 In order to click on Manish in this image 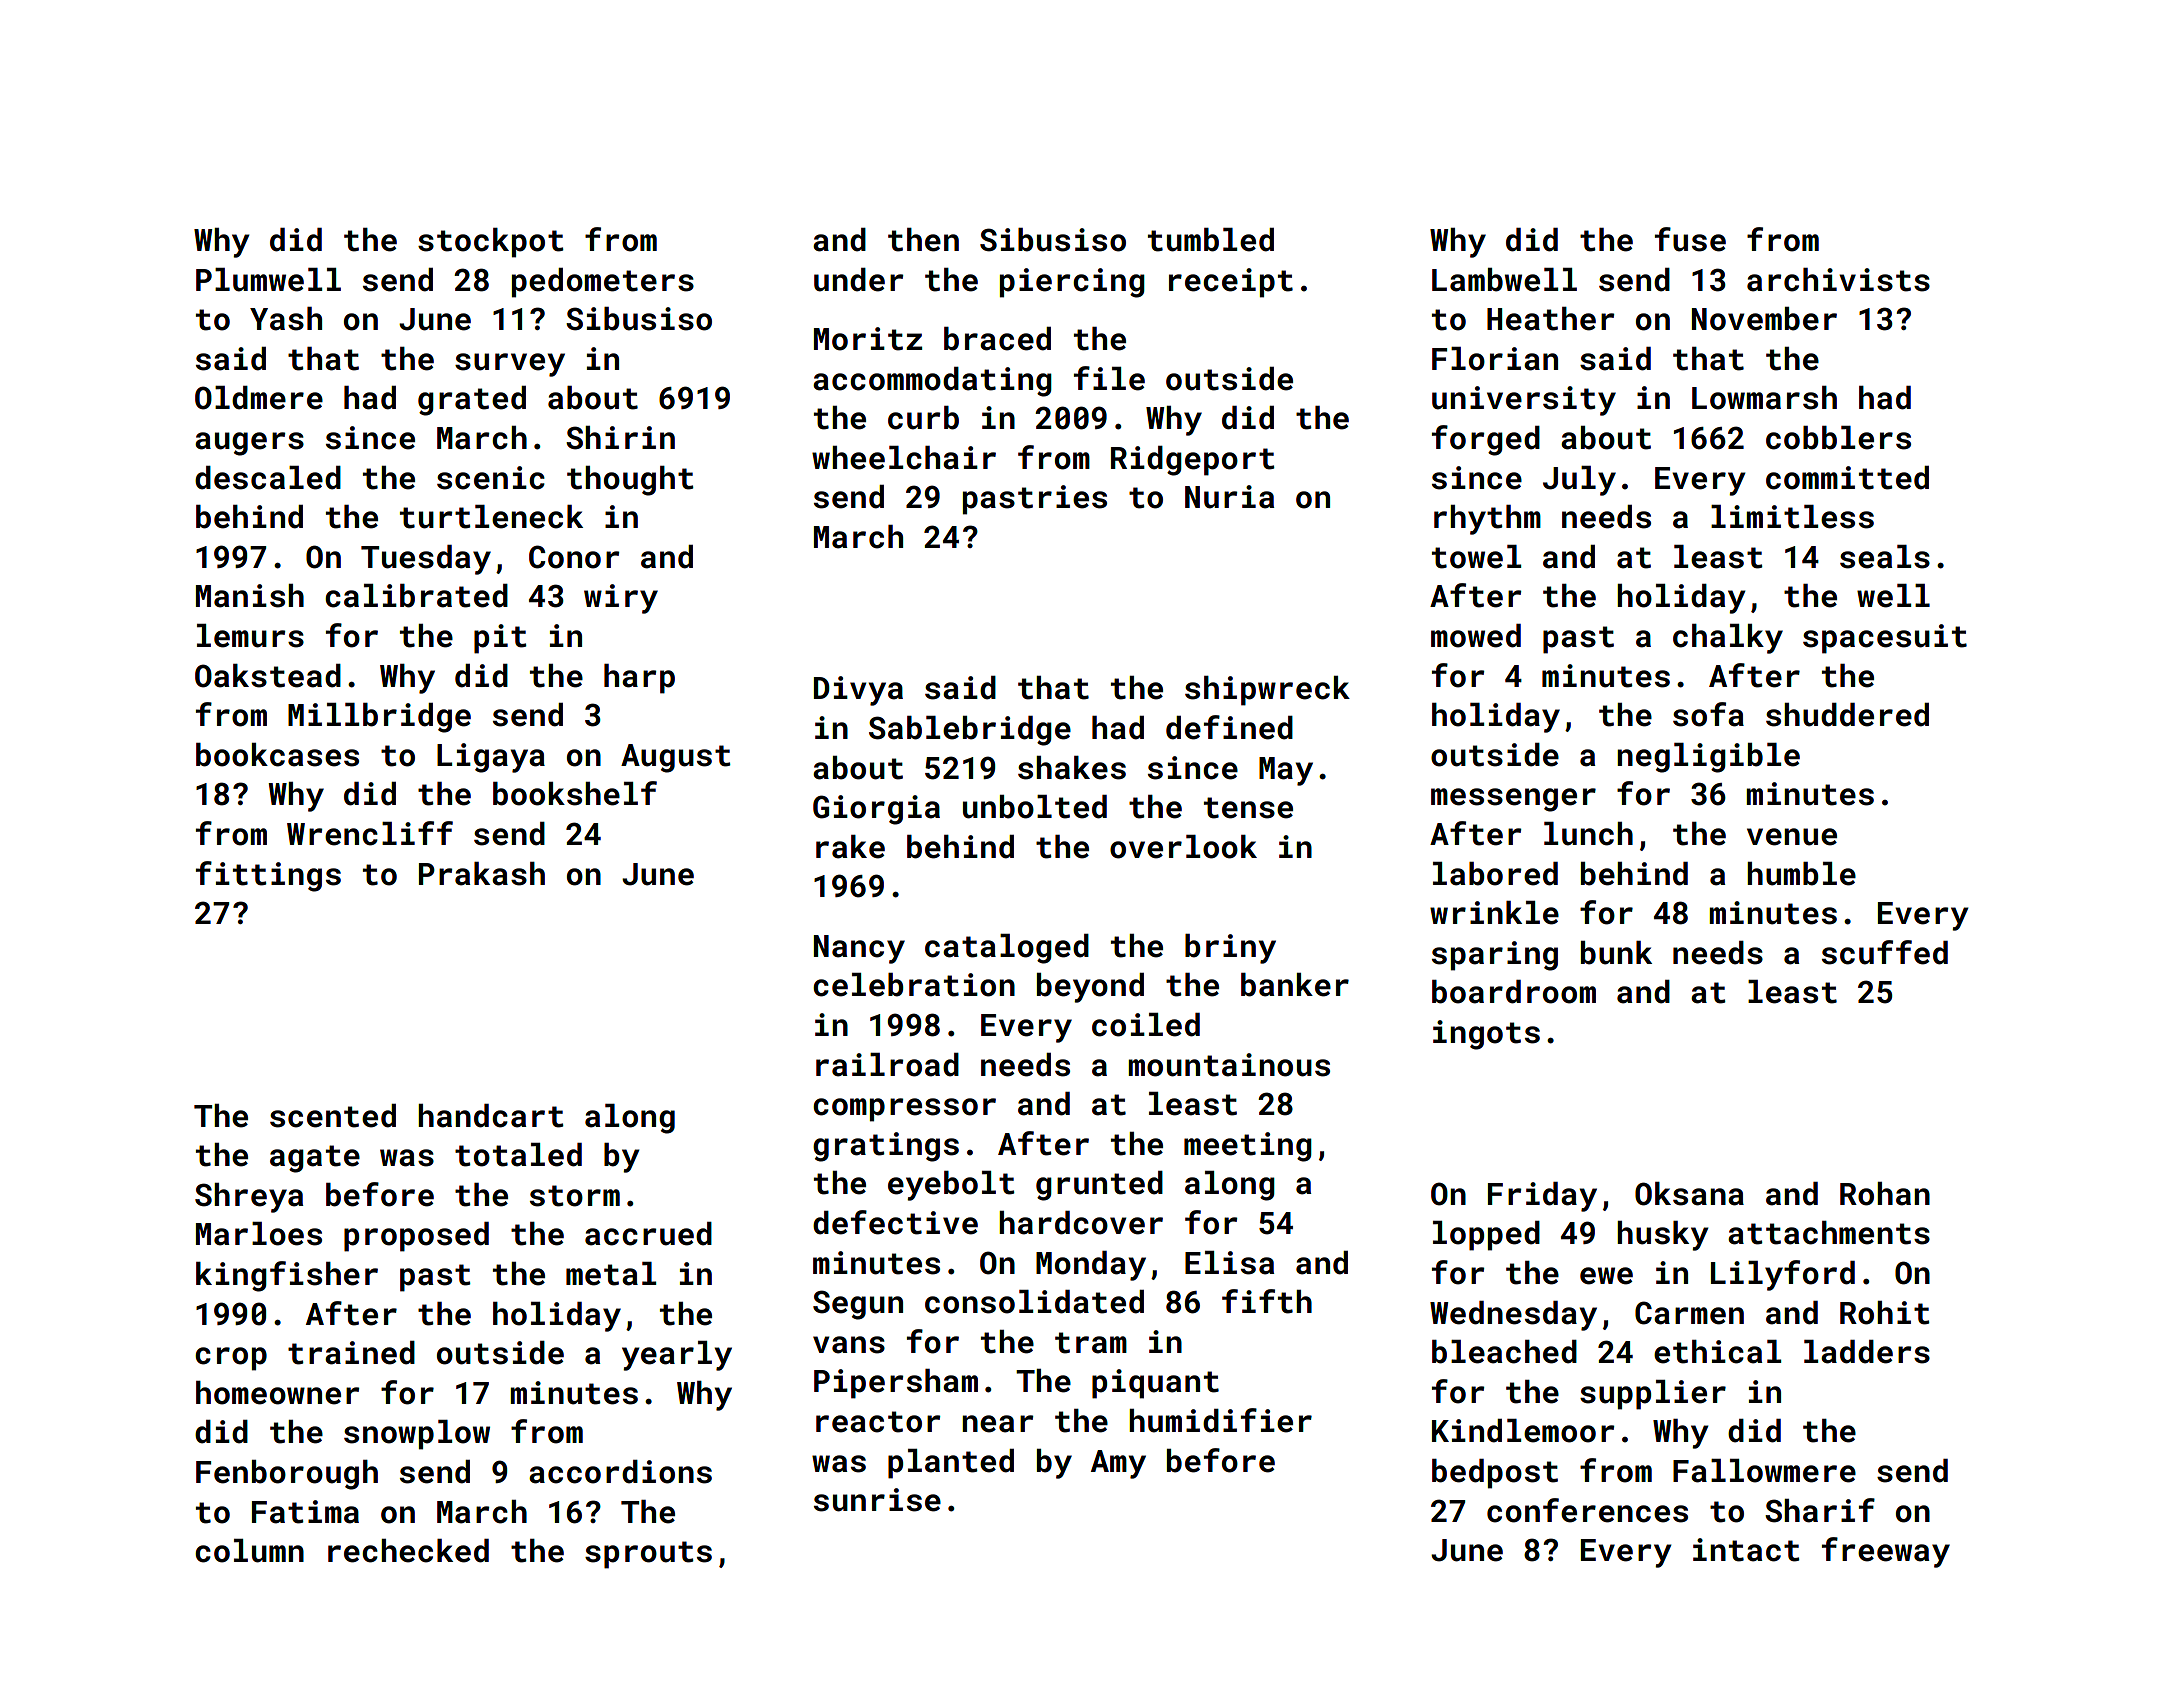, I will do `click(250, 596)`.
